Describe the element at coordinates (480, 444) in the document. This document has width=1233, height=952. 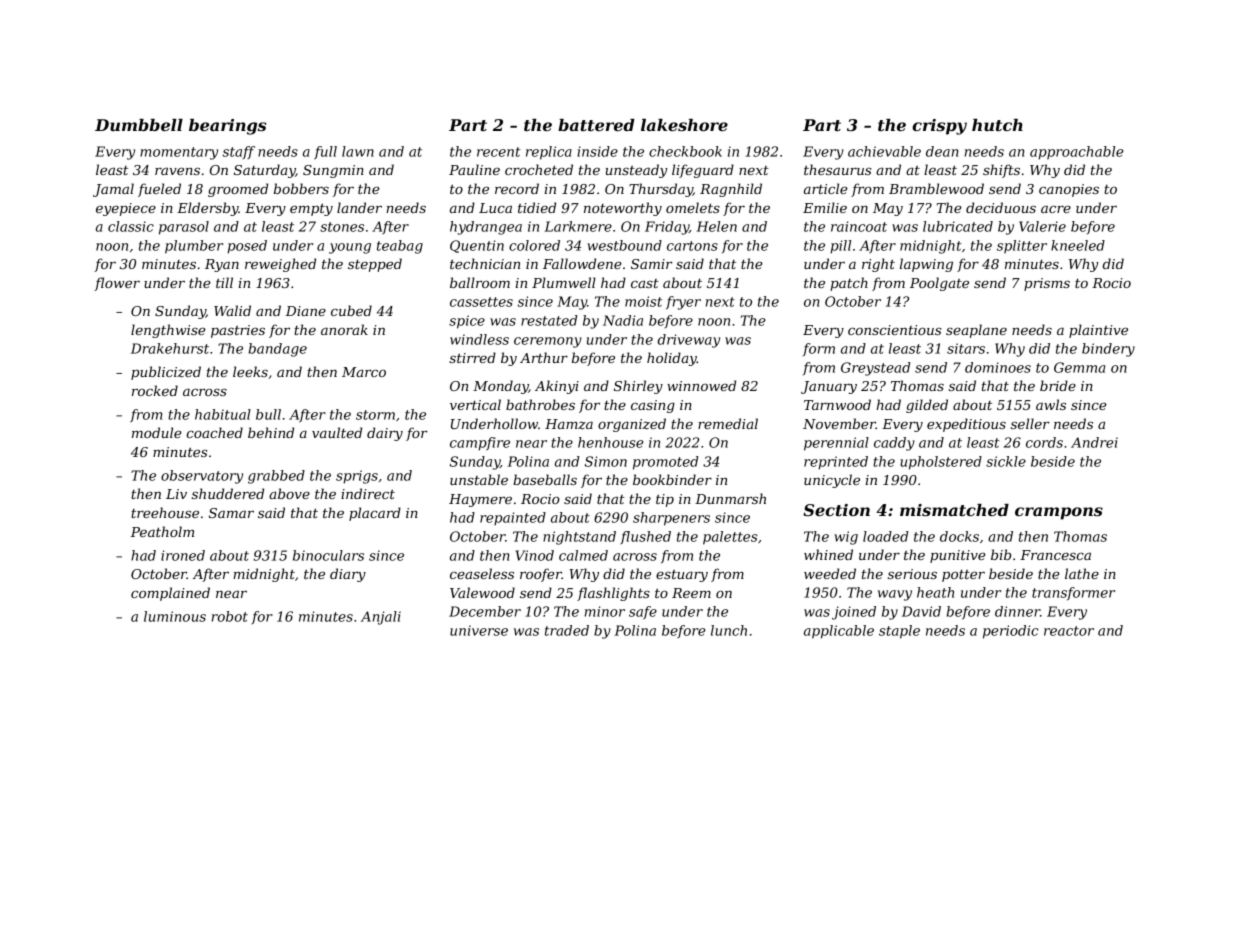
I see `campfire` at that location.
